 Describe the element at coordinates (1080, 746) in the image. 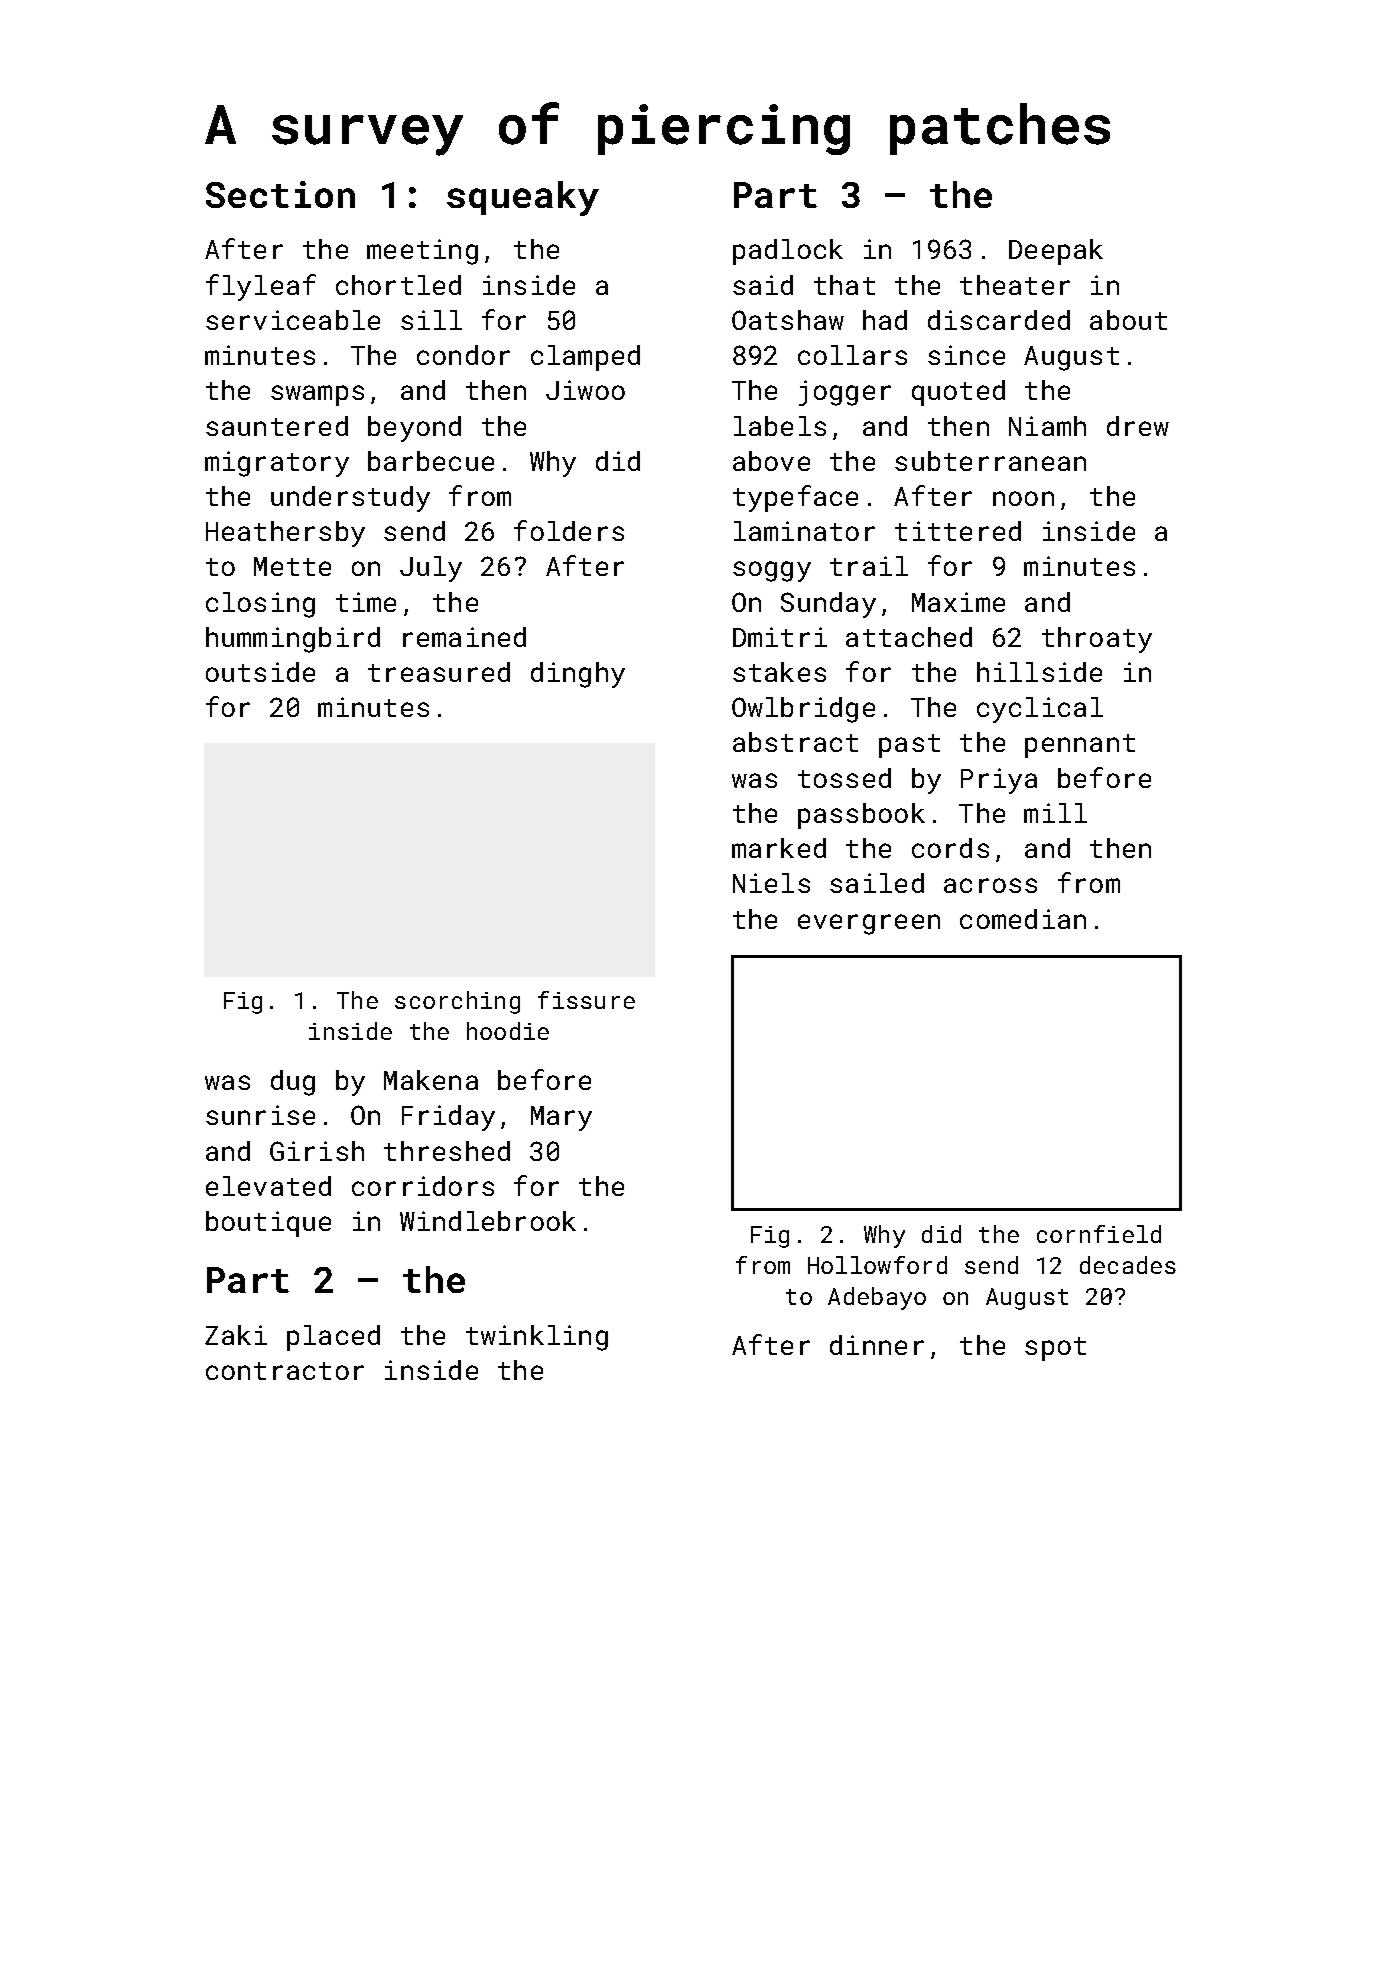

I see `pennant` at that location.
